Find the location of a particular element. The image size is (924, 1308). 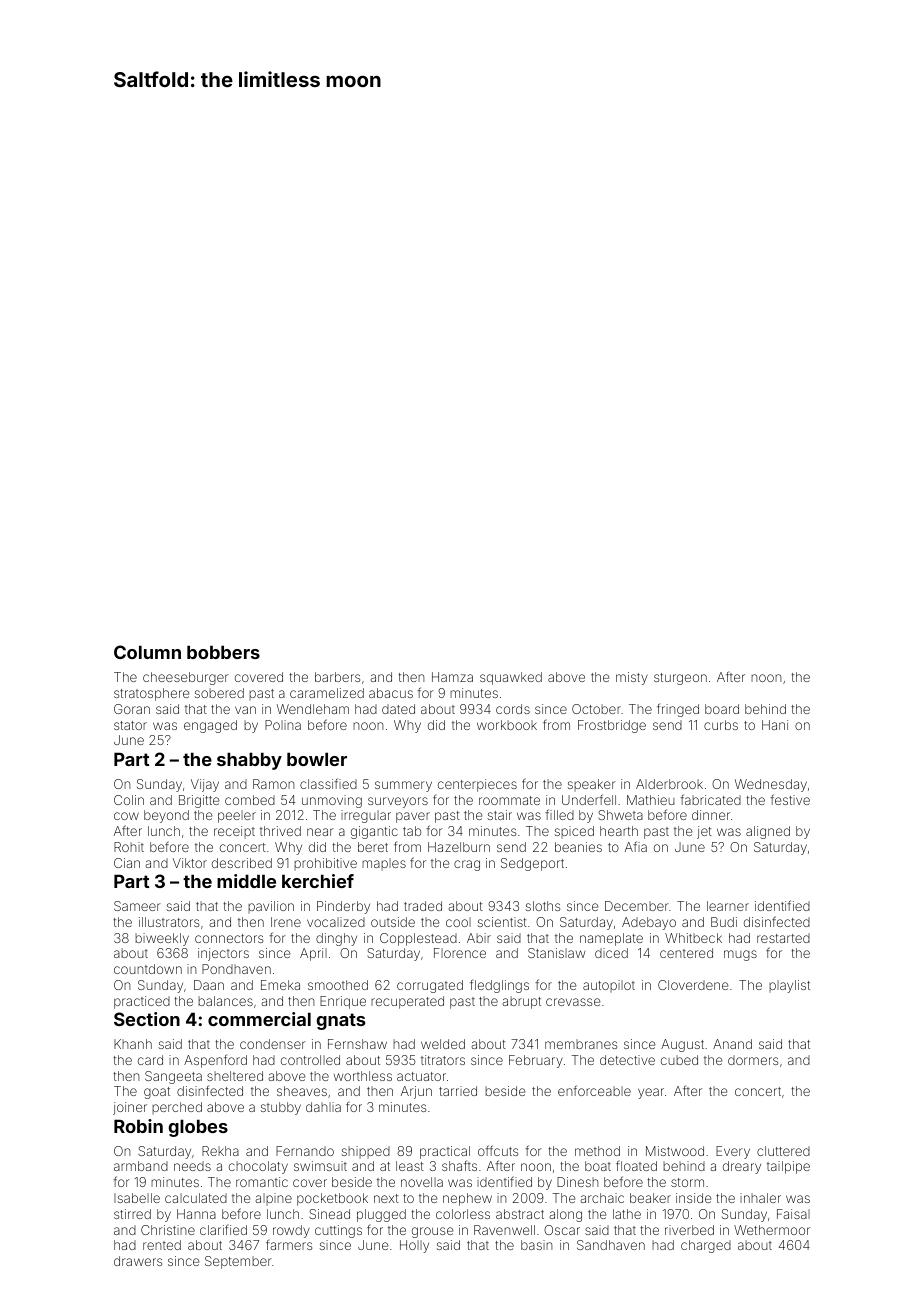

centerpieces is located at coordinates (477, 785).
